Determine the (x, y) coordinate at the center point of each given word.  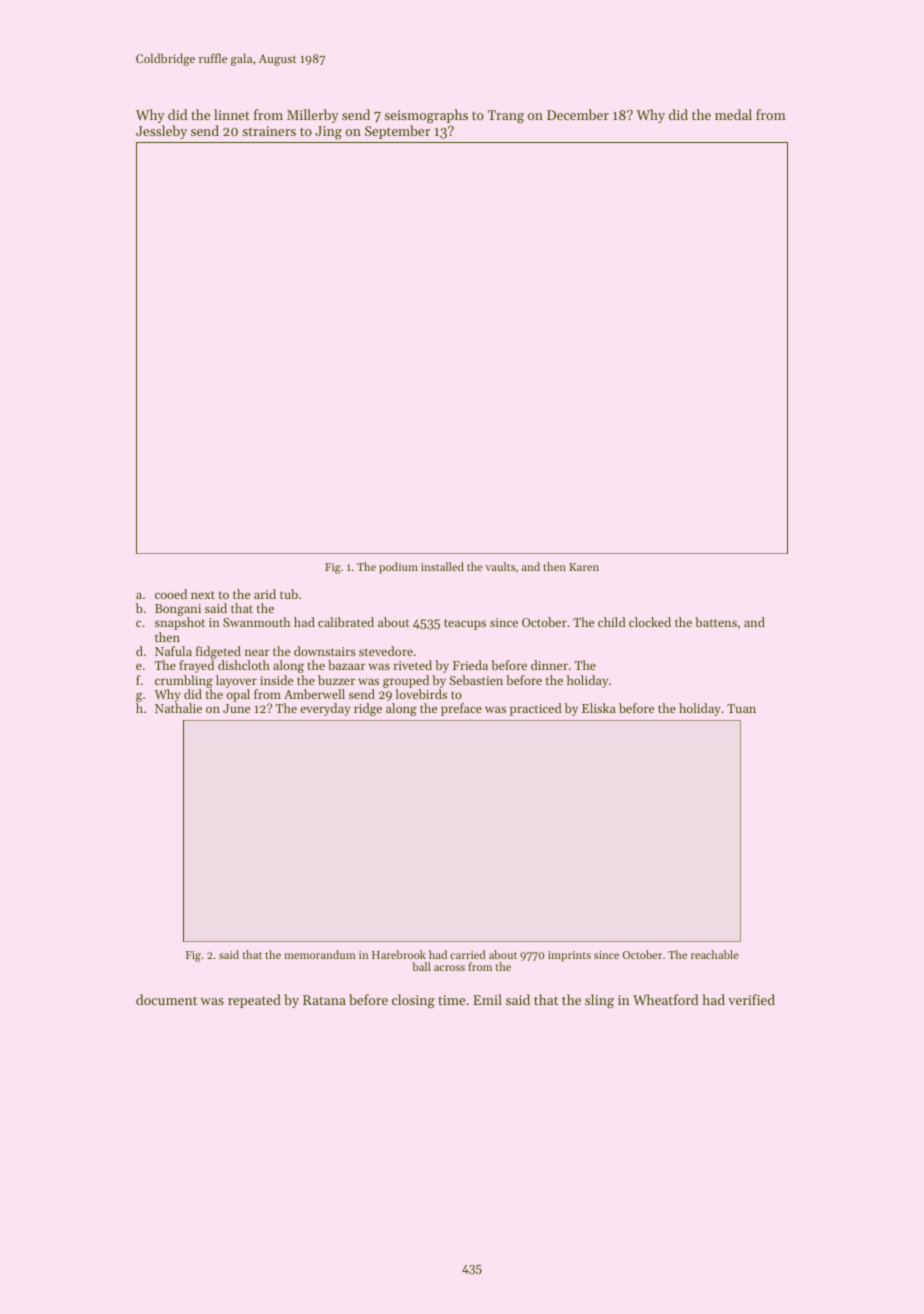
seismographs (426, 116)
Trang (506, 116)
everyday (325, 709)
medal (733, 114)
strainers (269, 131)
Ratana (324, 1000)
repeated (254, 1001)
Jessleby (161, 132)
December (578, 114)
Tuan (741, 708)
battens (716, 622)
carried (468, 954)
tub (289, 594)
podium (398, 568)
